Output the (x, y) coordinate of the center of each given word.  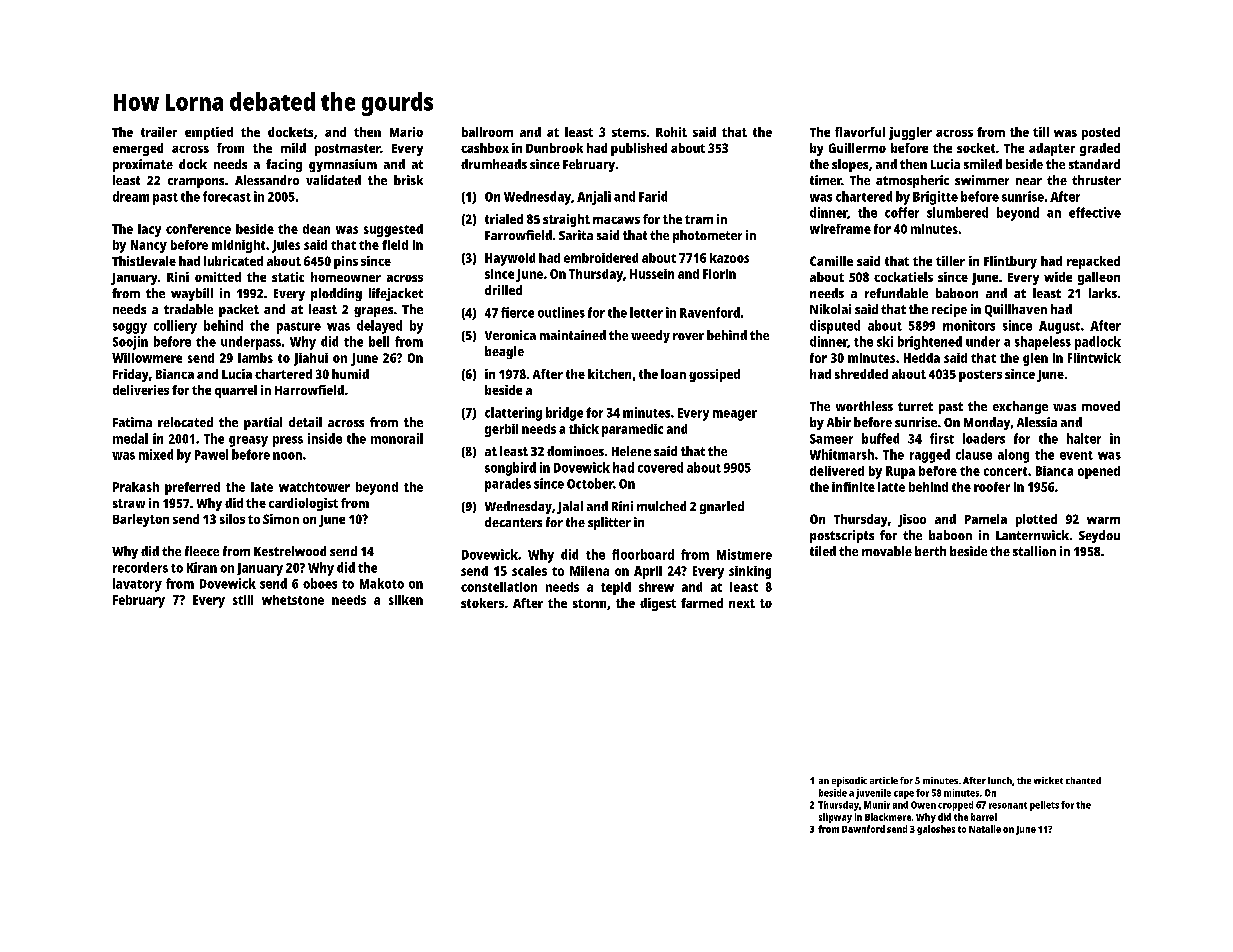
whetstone (293, 600)
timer (826, 180)
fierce (517, 312)
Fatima (132, 422)
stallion (1034, 551)
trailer (159, 132)
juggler (910, 133)
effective (1095, 212)
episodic (849, 782)
